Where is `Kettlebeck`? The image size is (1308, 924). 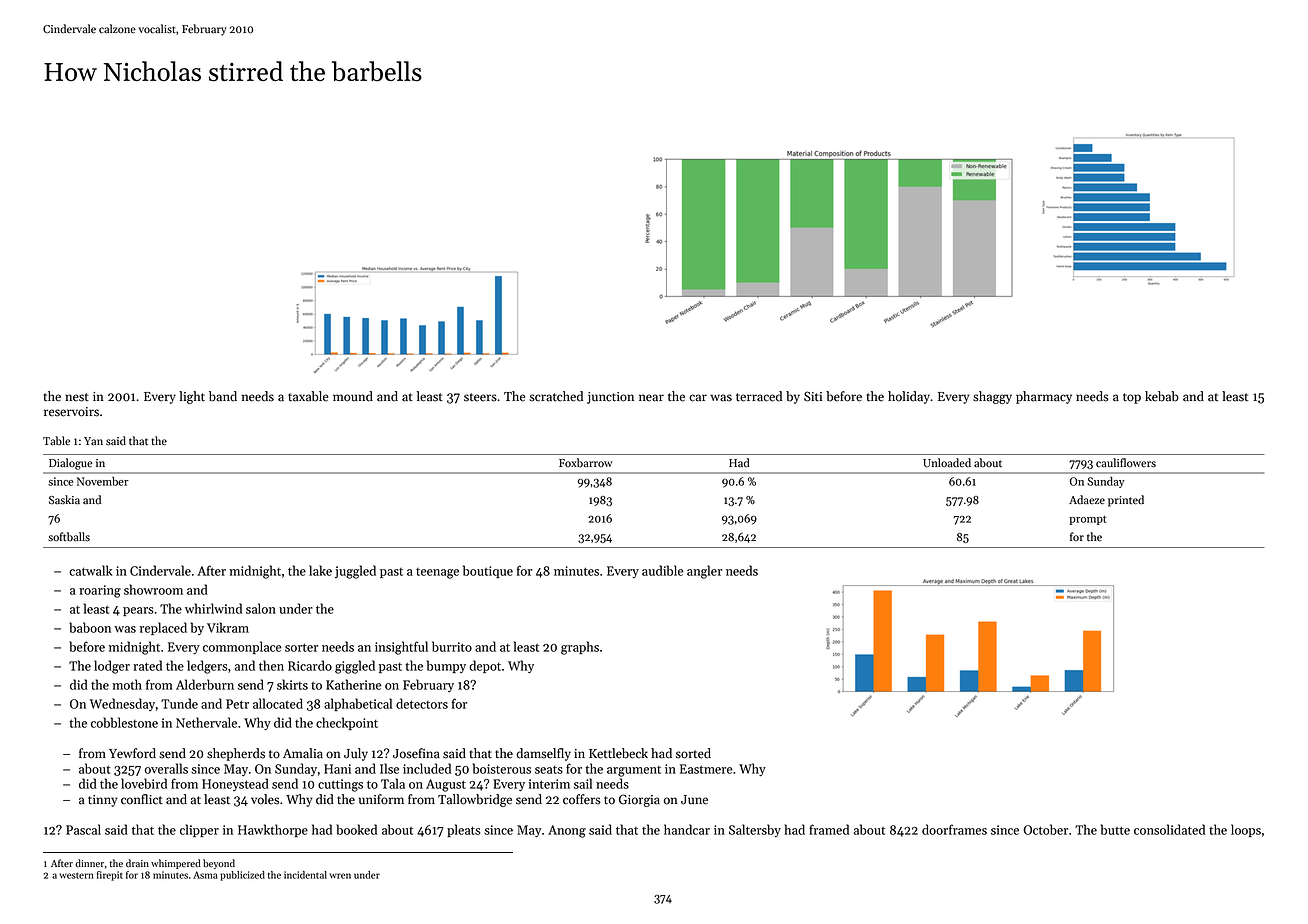 Kettlebeck is located at coordinates (618, 753).
